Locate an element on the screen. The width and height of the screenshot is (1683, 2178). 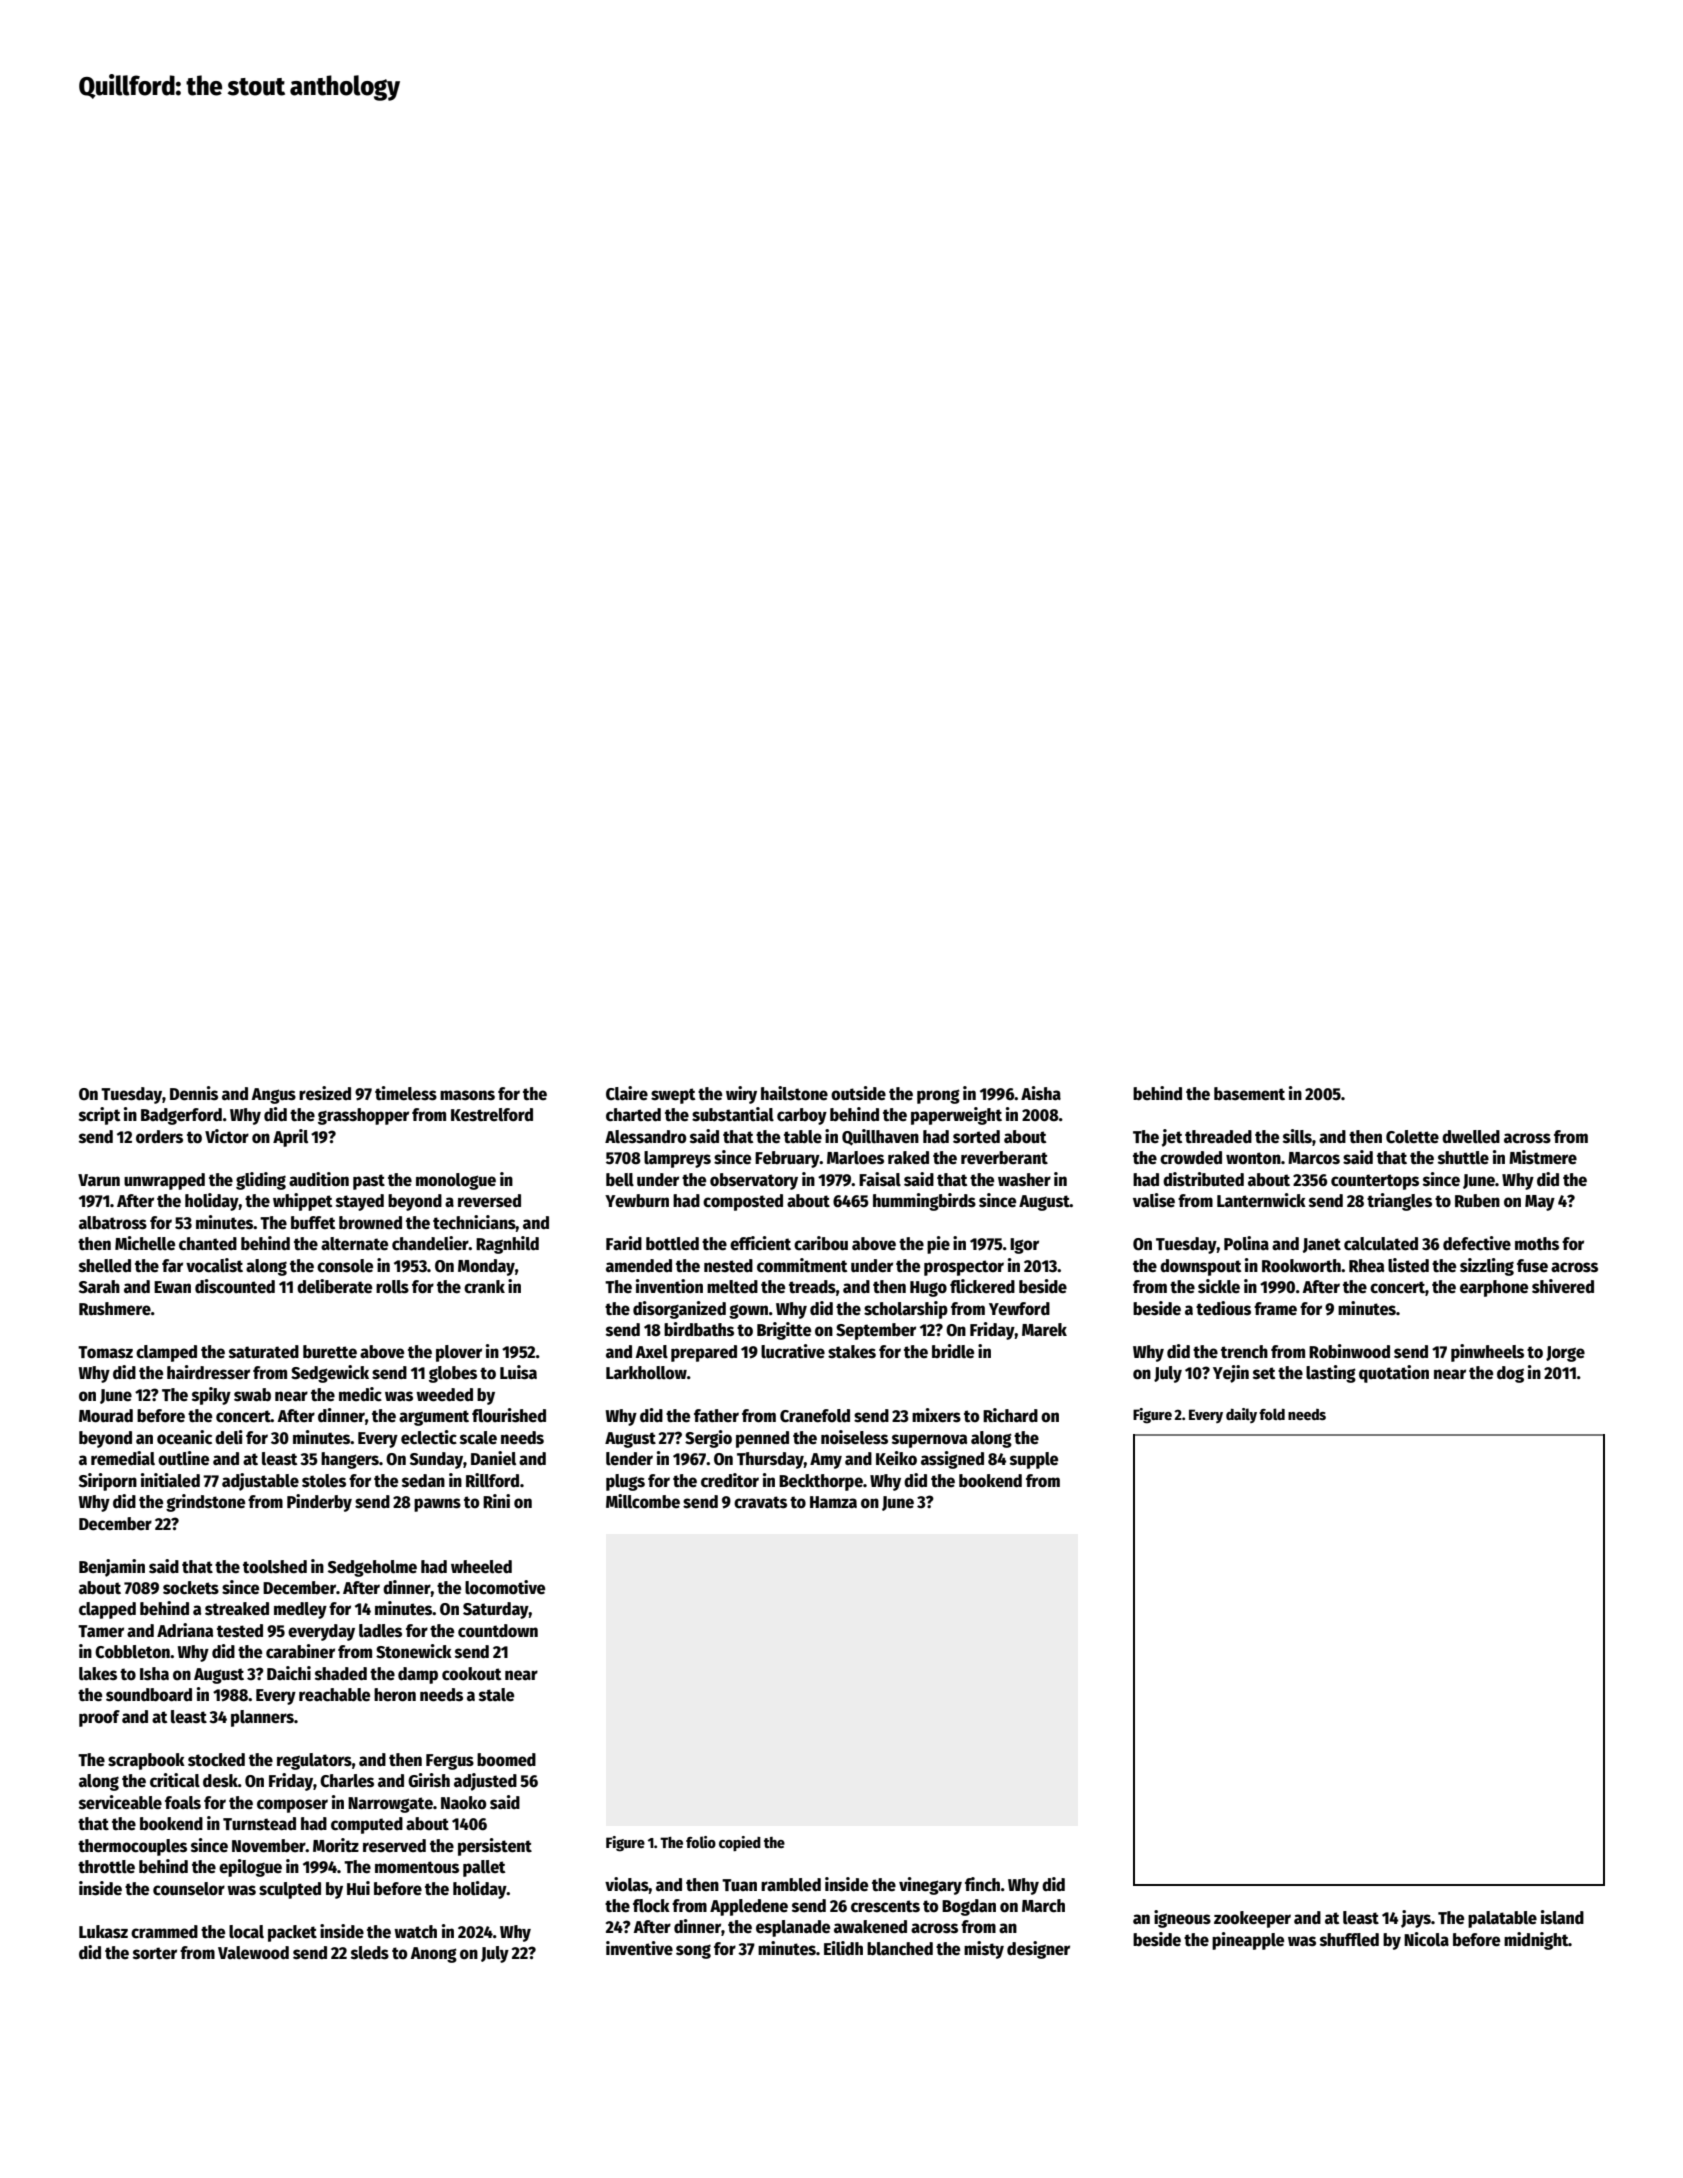
stakes is located at coordinates (852, 1352).
